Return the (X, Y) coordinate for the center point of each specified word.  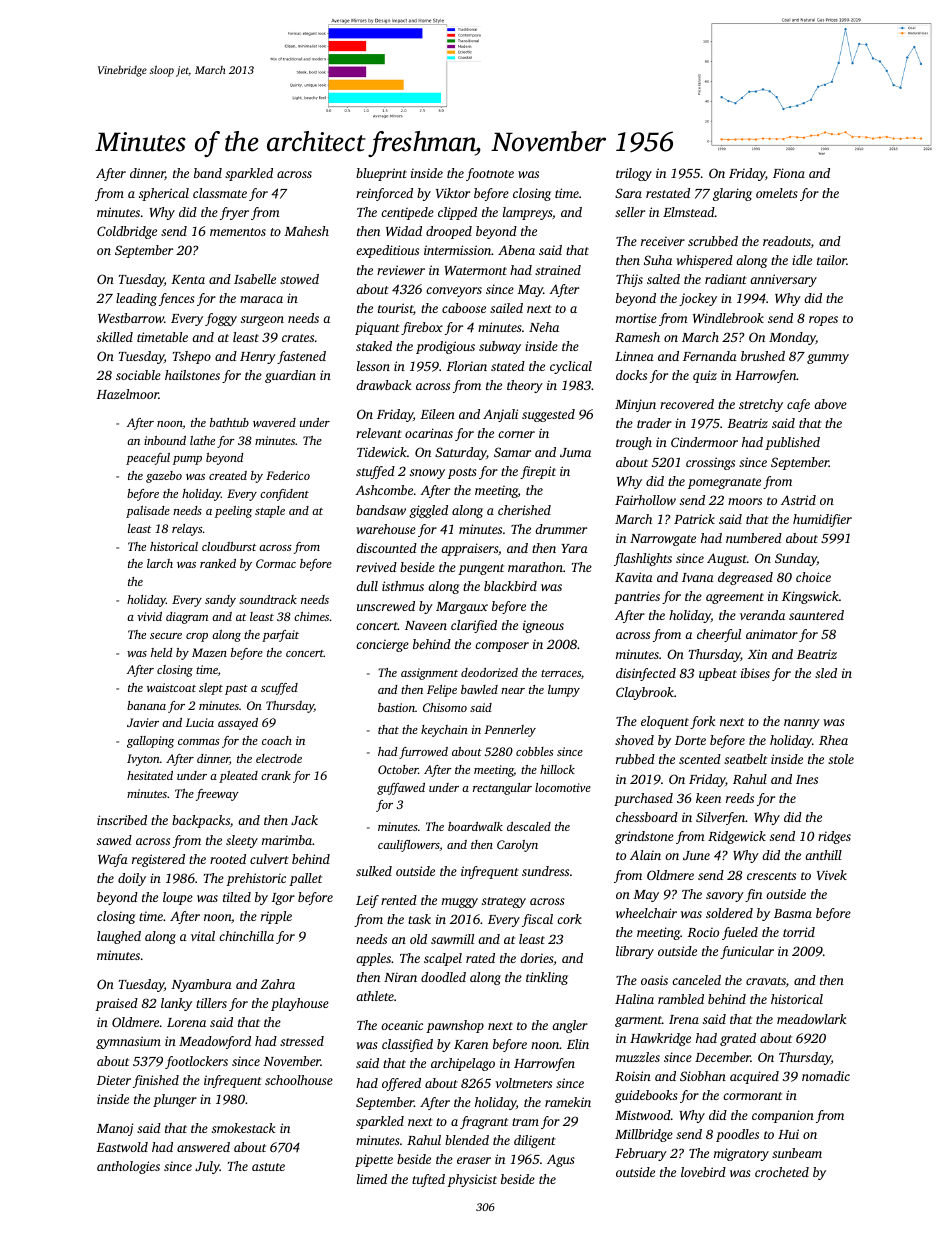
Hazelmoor (127, 394)
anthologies (128, 1167)
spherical (164, 194)
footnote (490, 174)
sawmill (452, 939)
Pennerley (510, 731)
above (830, 404)
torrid (799, 932)
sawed (114, 840)
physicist (472, 1180)
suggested (548, 415)
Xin (757, 654)
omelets (777, 193)
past (236, 690)
